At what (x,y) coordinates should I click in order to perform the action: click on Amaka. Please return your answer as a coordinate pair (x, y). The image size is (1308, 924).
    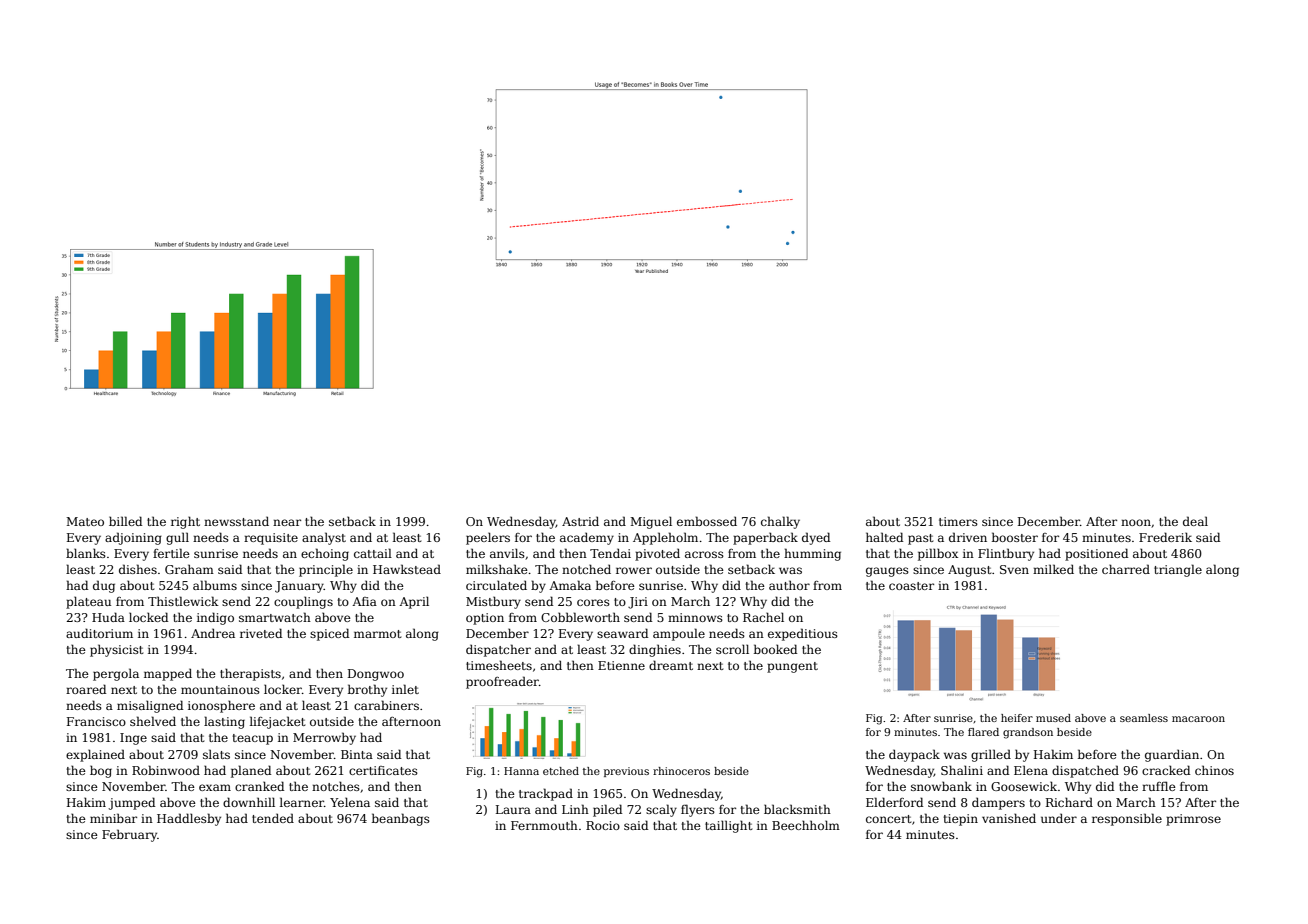
    Looking at the image, I should click on (570, 585).
